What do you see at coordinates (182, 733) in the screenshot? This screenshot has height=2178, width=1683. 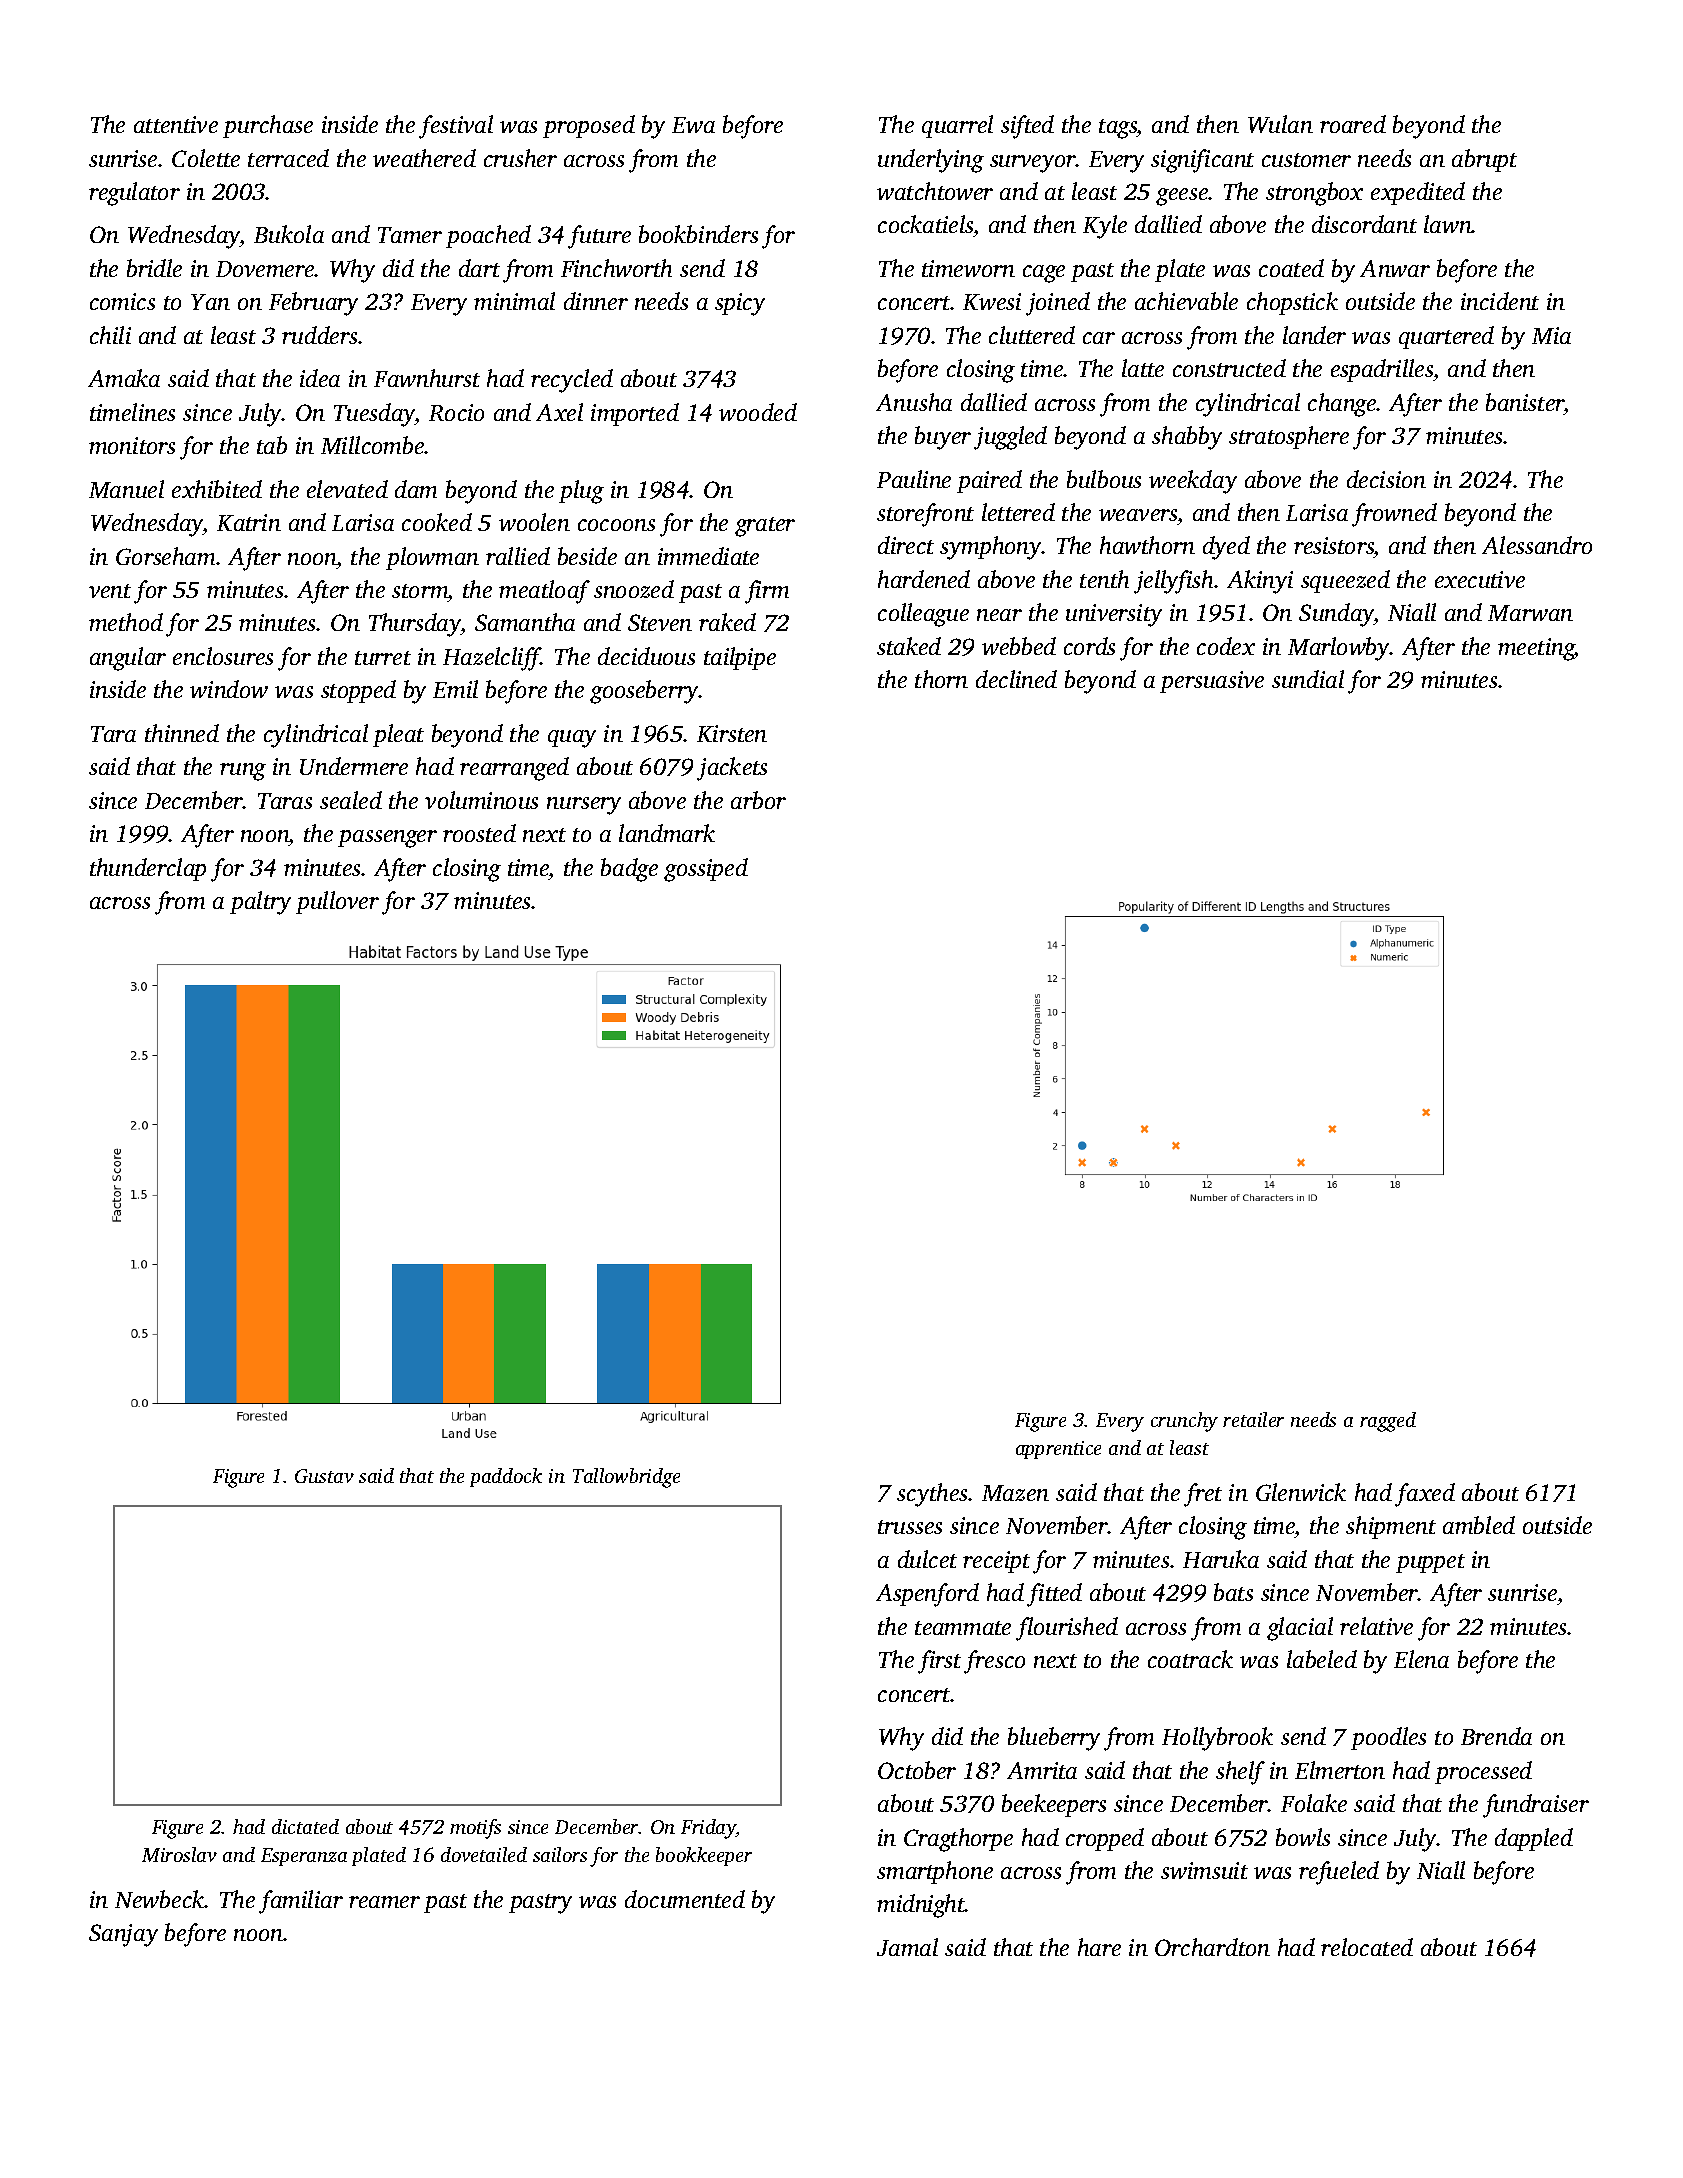 I see `thinned` at bounding box center [182, 733].
